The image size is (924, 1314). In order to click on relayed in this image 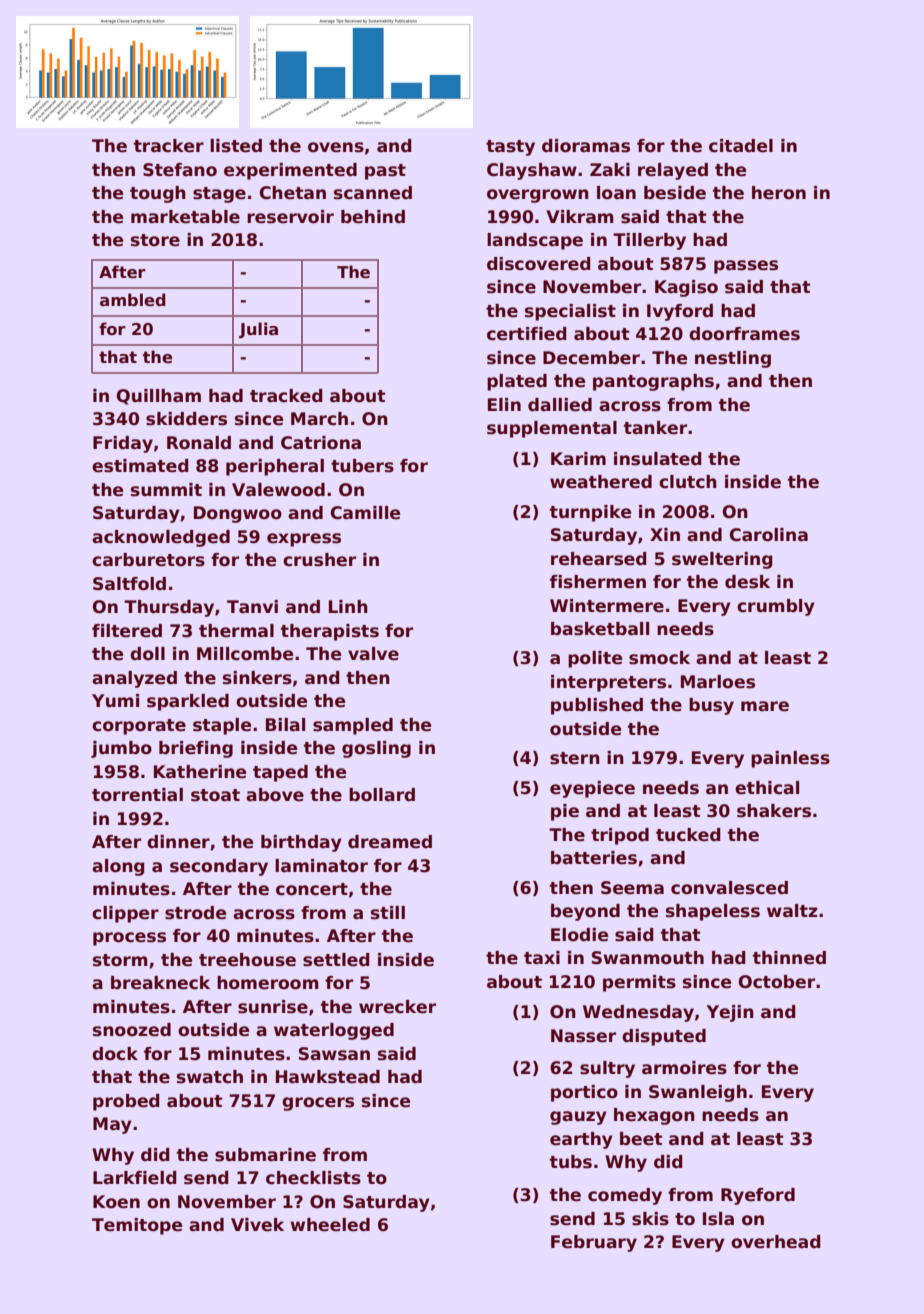, I will do `click(673, 171)`.
